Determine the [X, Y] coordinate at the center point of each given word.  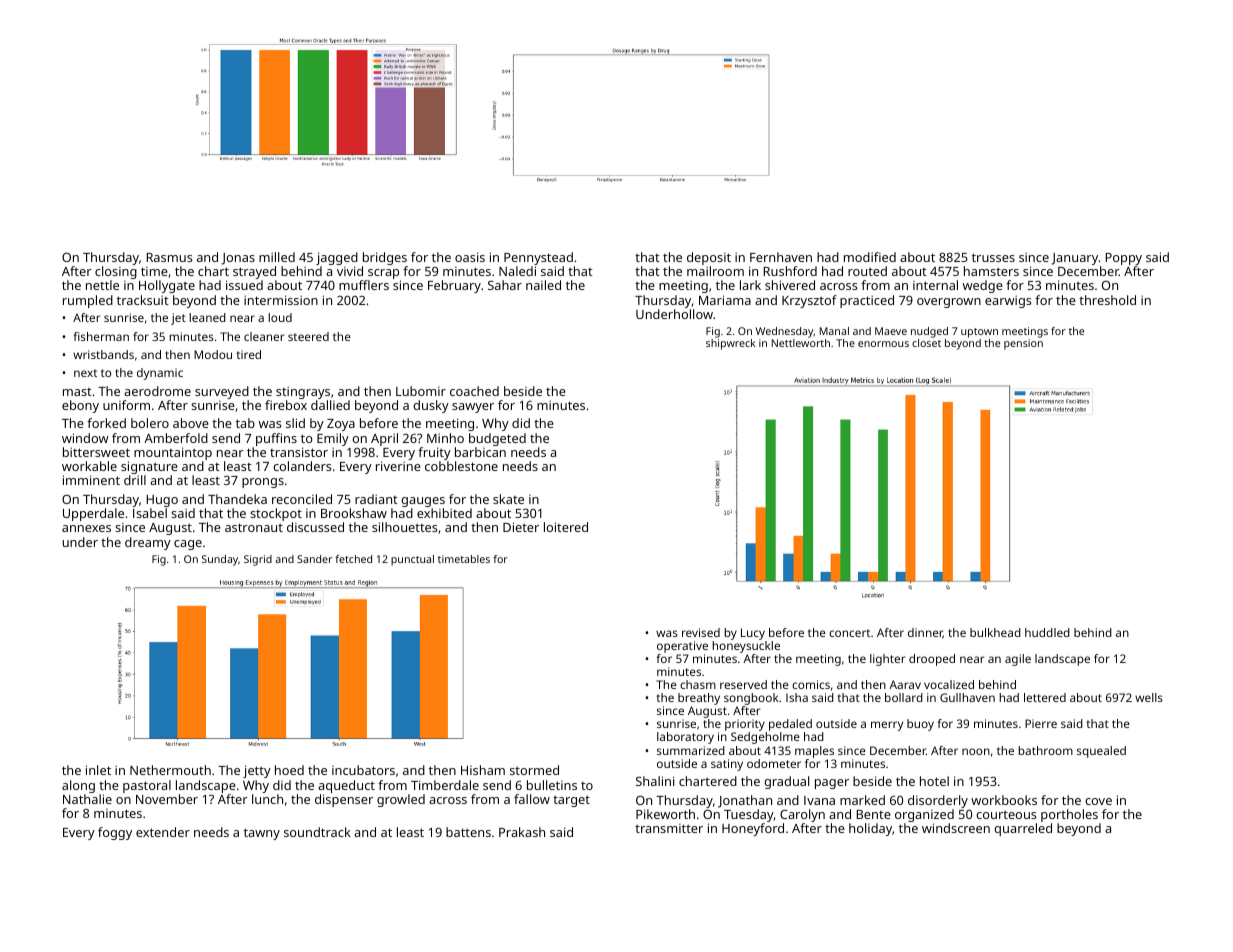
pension [1023, 344]
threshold [1107, 300]
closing [116, 273]
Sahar [505, 285]
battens [468, 832]
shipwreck [730, 344]
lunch [267, 799]
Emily [333, 439]
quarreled [1023, 829]
